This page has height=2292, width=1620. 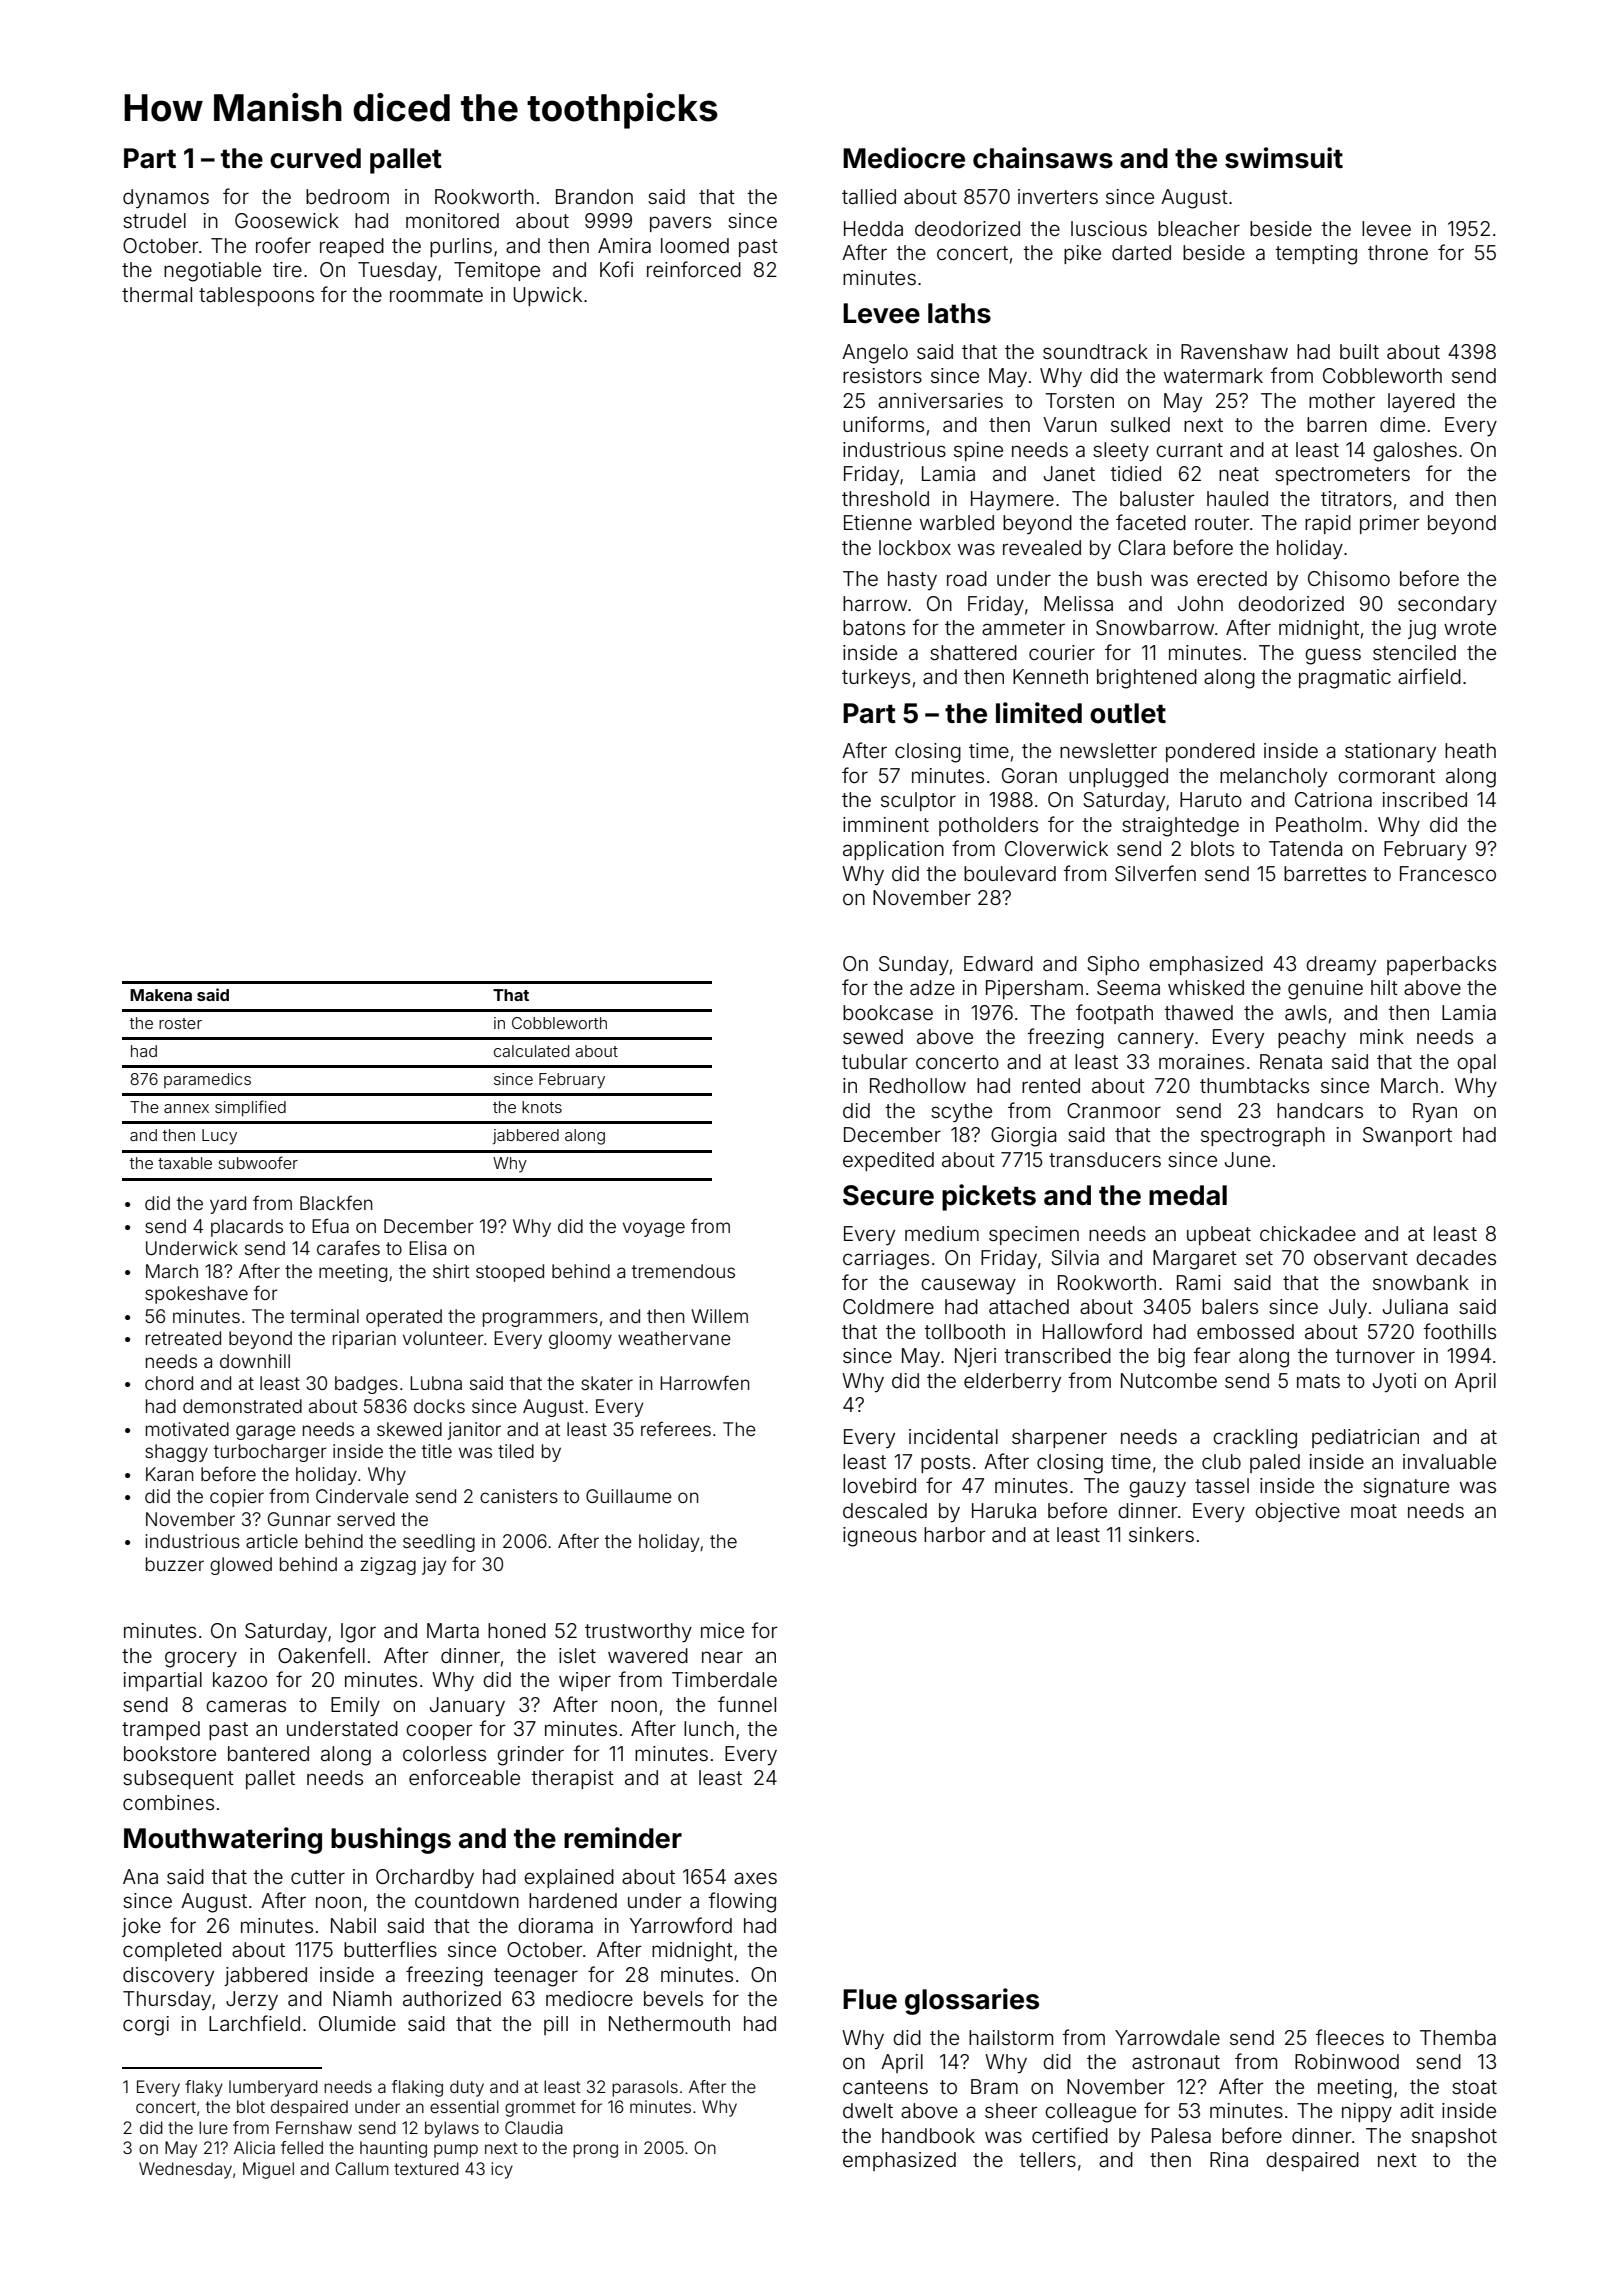 What do you see at coordinates (879, 1485) in the page?
I see `lovebird` at bounding box center [879, 1485].
